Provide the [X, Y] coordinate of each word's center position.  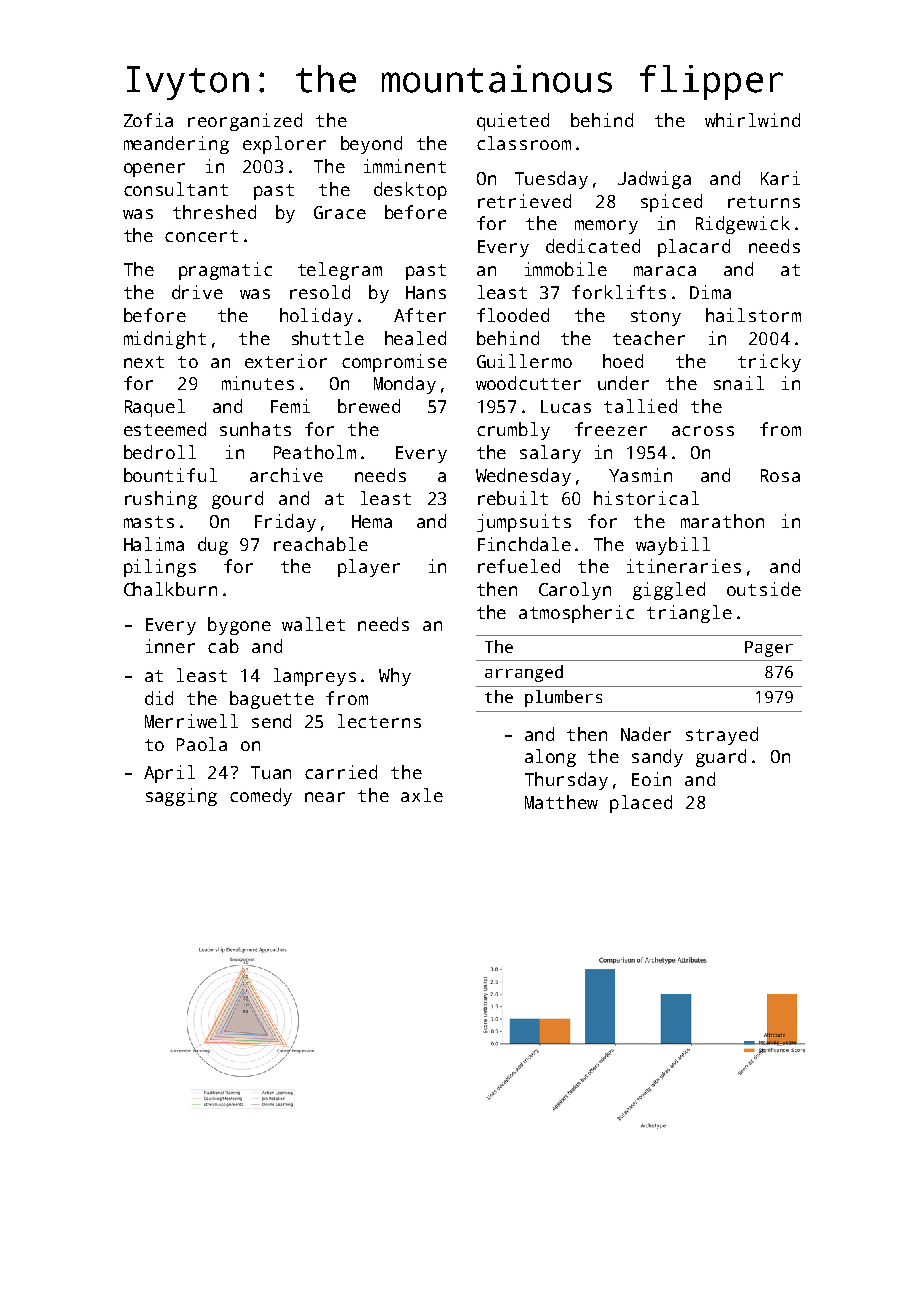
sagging [181, 797]
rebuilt [513, 498]
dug [213, 546]
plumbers [563, 698]
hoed [623, 361]
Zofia [148, 120]
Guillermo [524, 361]
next [144, 362]
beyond [371, 145]
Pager [769, 649]
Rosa [780, 475]
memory [606, 227]
